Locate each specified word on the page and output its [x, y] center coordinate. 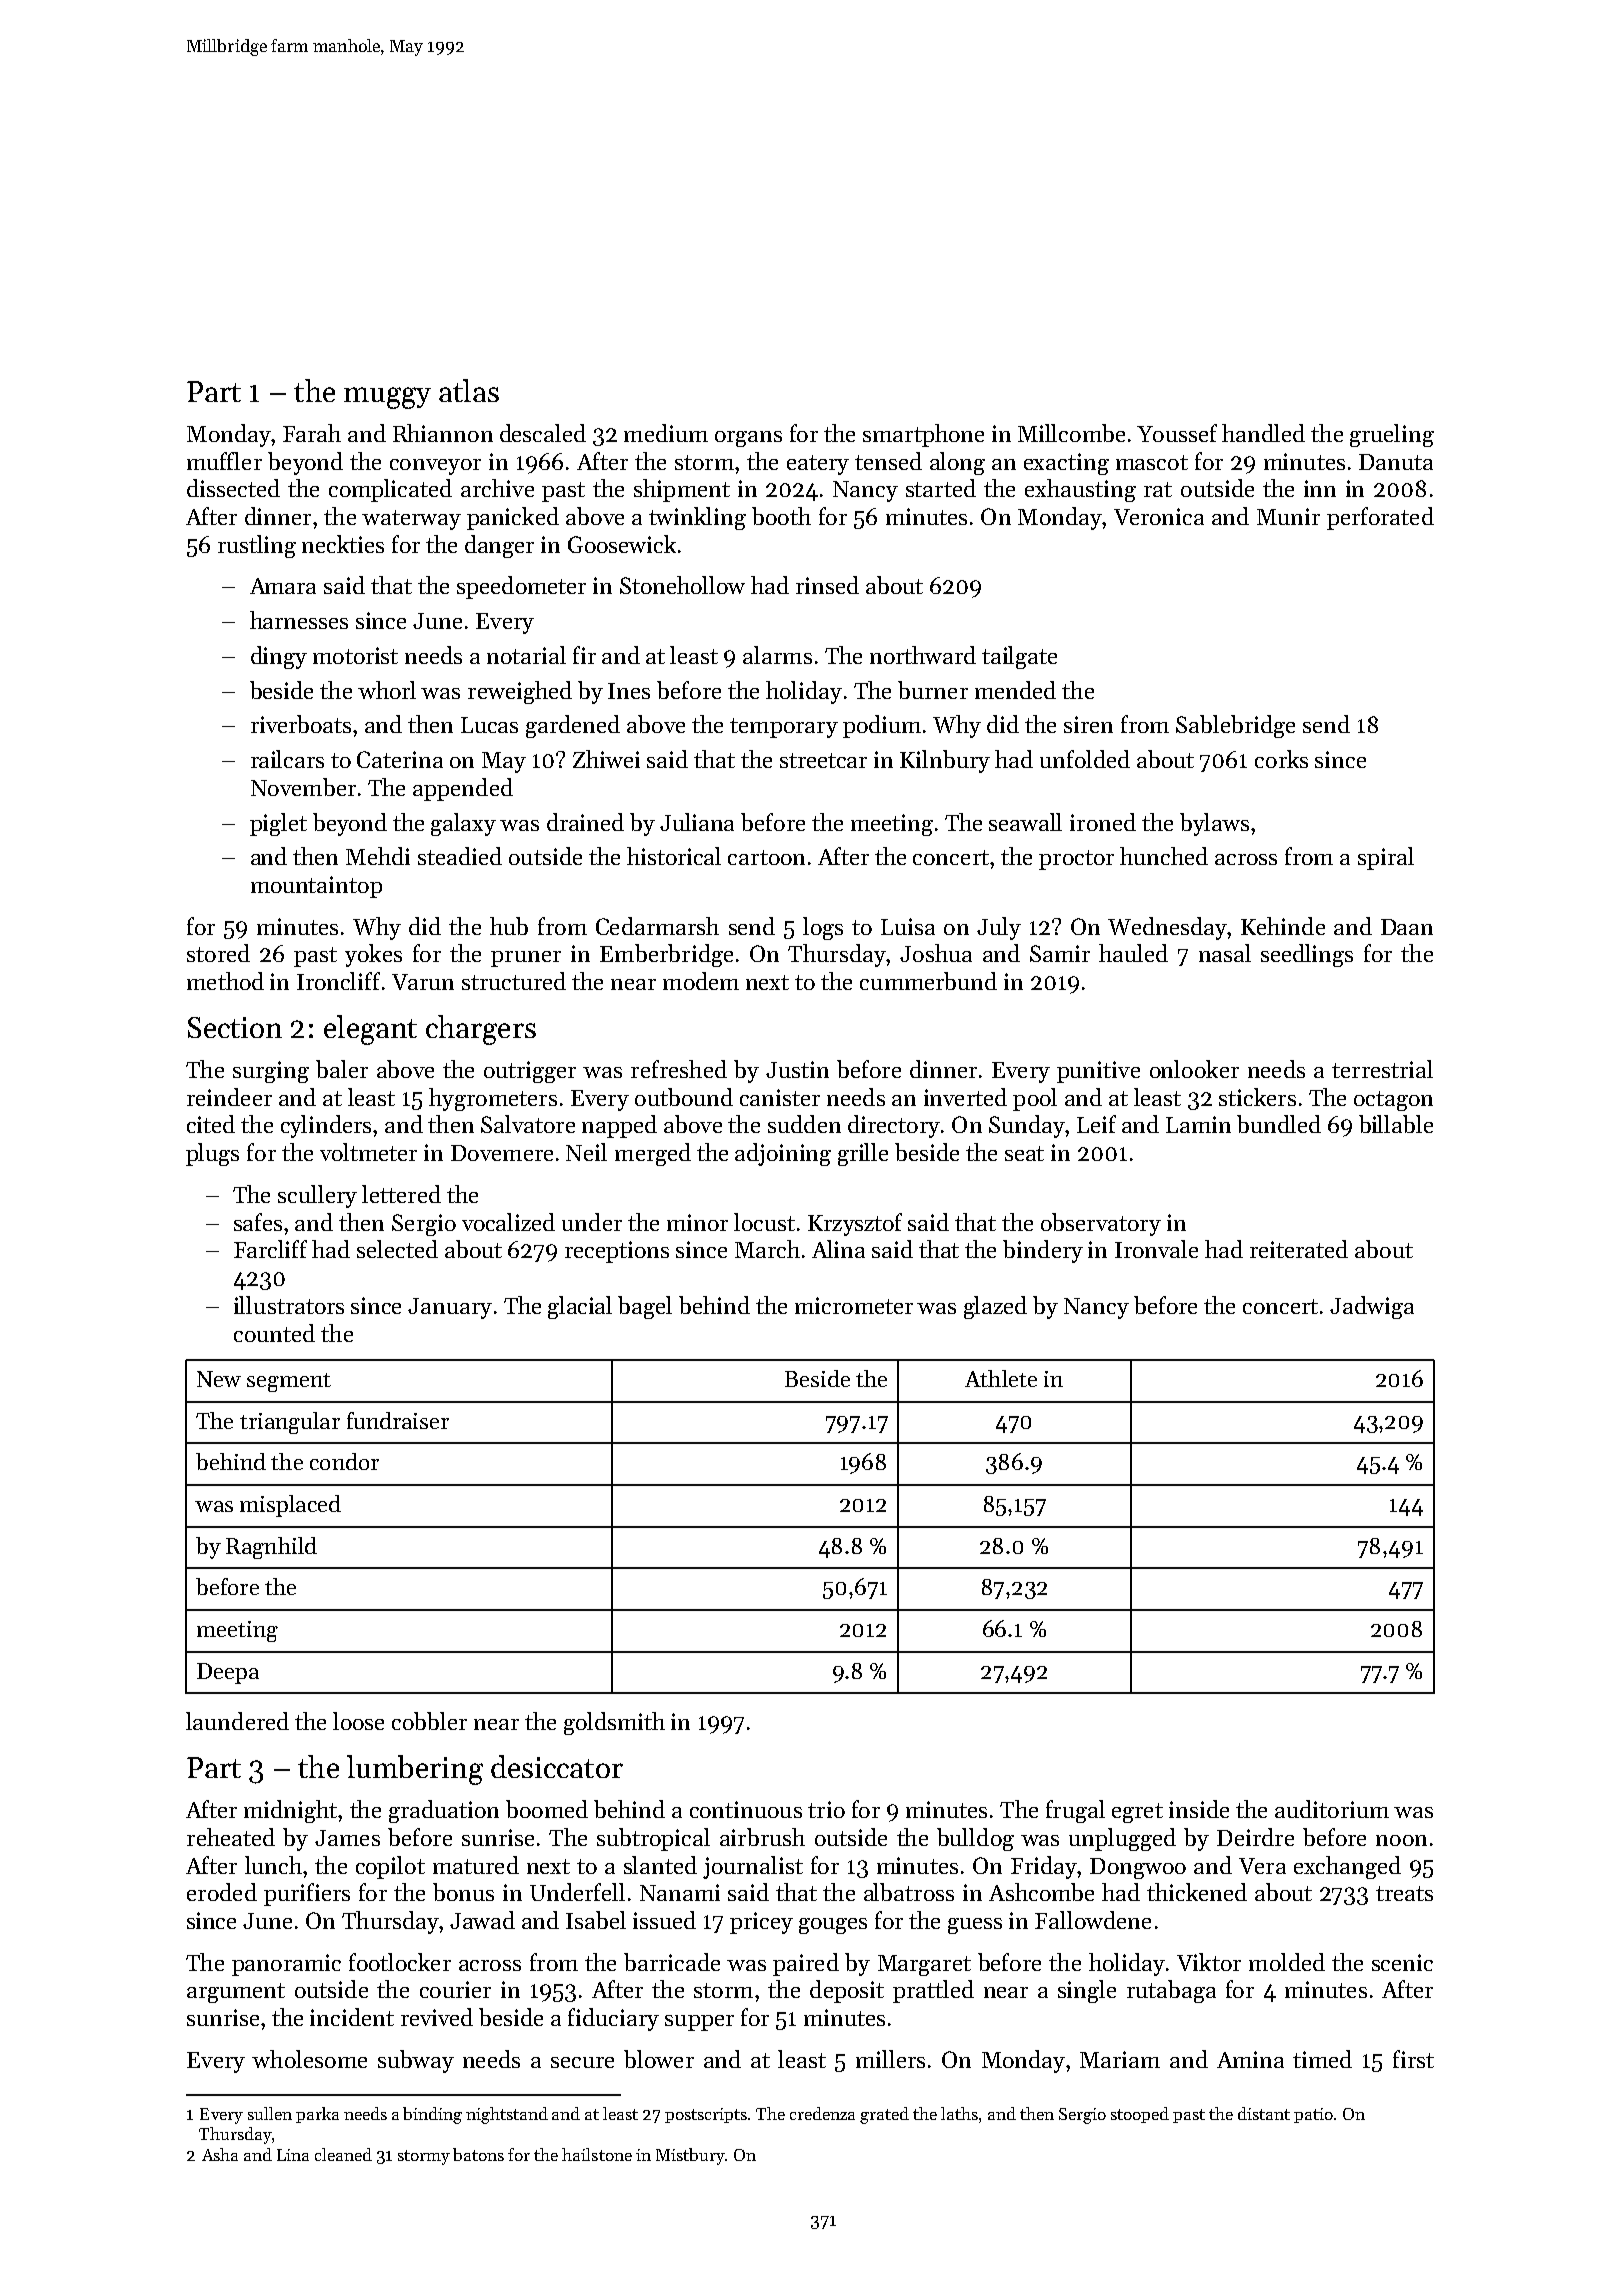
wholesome [309, 2059]
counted [274, 1333]
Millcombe [1071, 433]
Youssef [1177, 433]
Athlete [1001, 1378]
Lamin [1198, 1124]
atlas [469, 390]
